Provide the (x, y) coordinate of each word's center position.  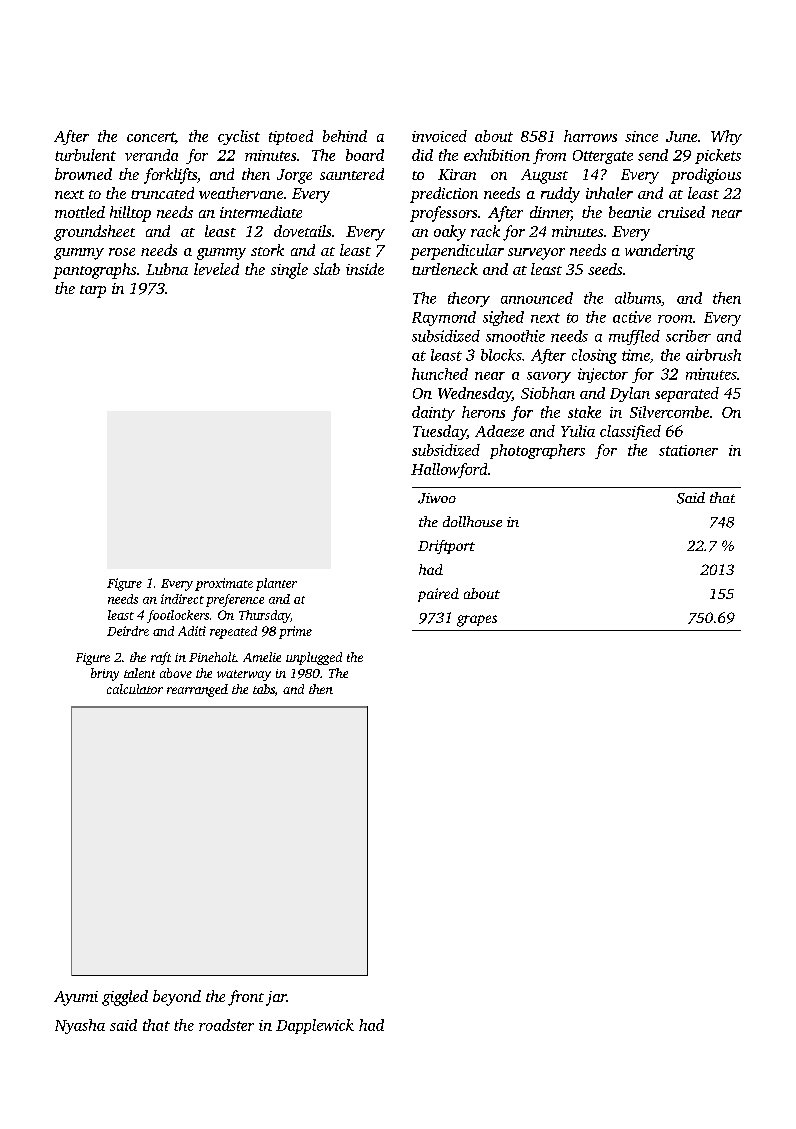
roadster (226, 1025)
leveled (216, 269)
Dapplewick (315, 1026)
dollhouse (472, 521)
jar (276, 998)
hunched (440, 374)
